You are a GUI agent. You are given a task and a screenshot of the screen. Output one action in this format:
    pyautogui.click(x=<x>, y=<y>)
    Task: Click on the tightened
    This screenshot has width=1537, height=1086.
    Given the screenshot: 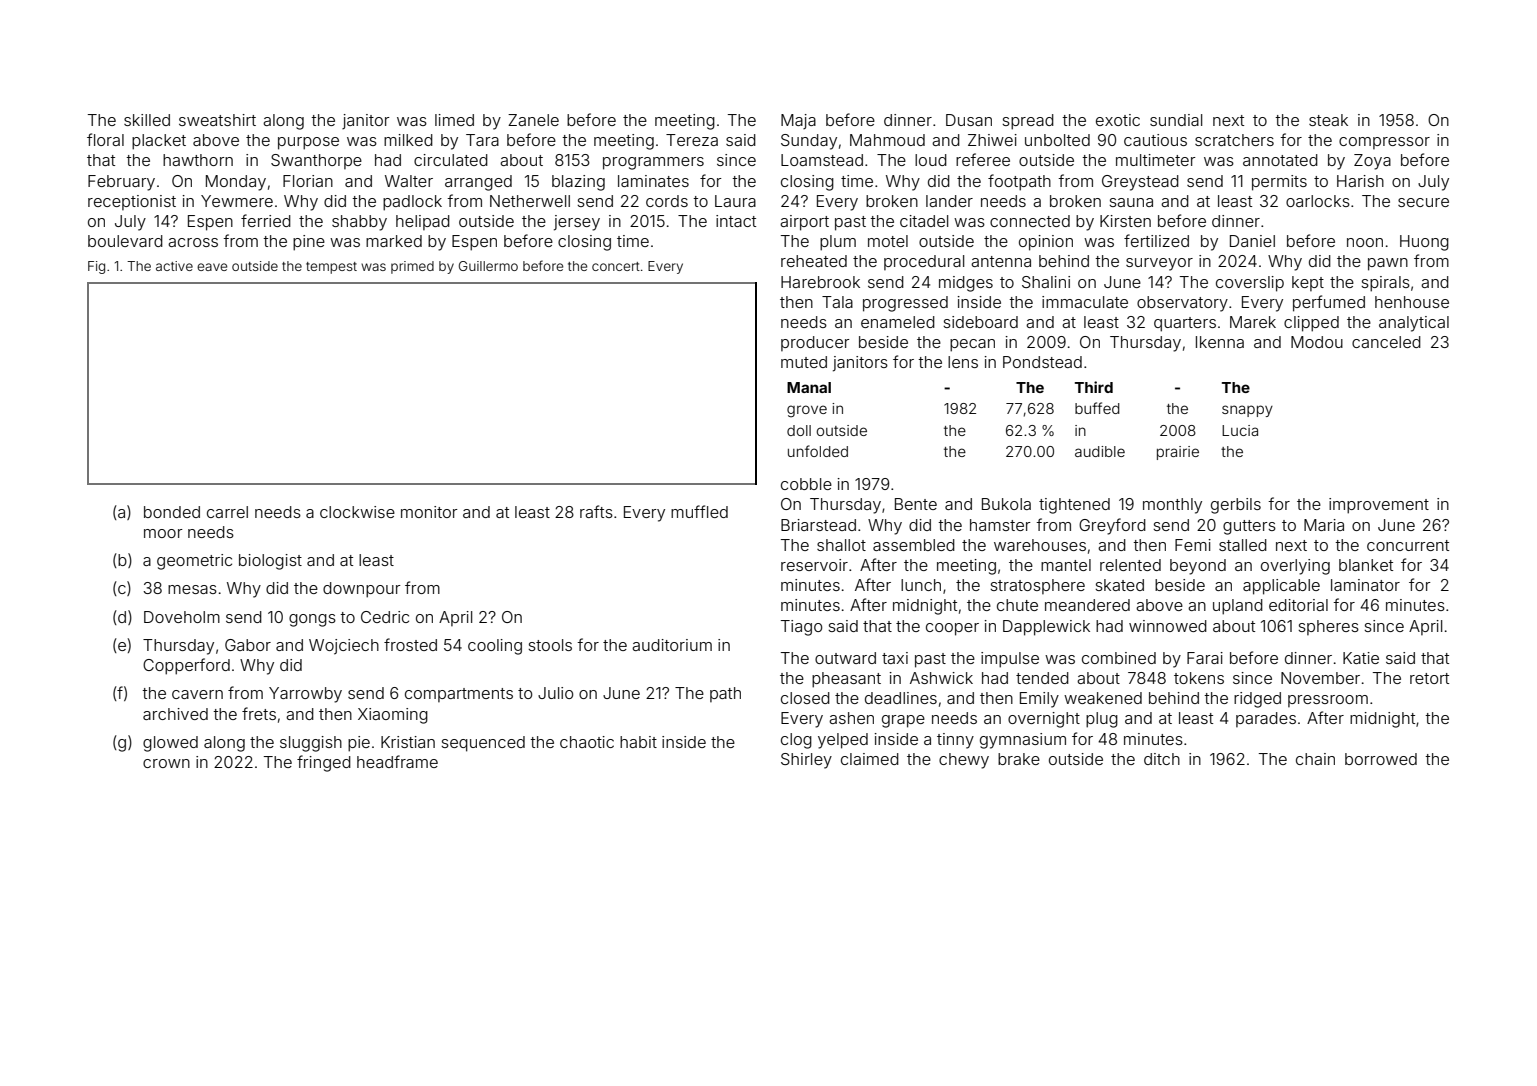 What is the action you would take?
    pyautogui.click(x=1074, y=506)
